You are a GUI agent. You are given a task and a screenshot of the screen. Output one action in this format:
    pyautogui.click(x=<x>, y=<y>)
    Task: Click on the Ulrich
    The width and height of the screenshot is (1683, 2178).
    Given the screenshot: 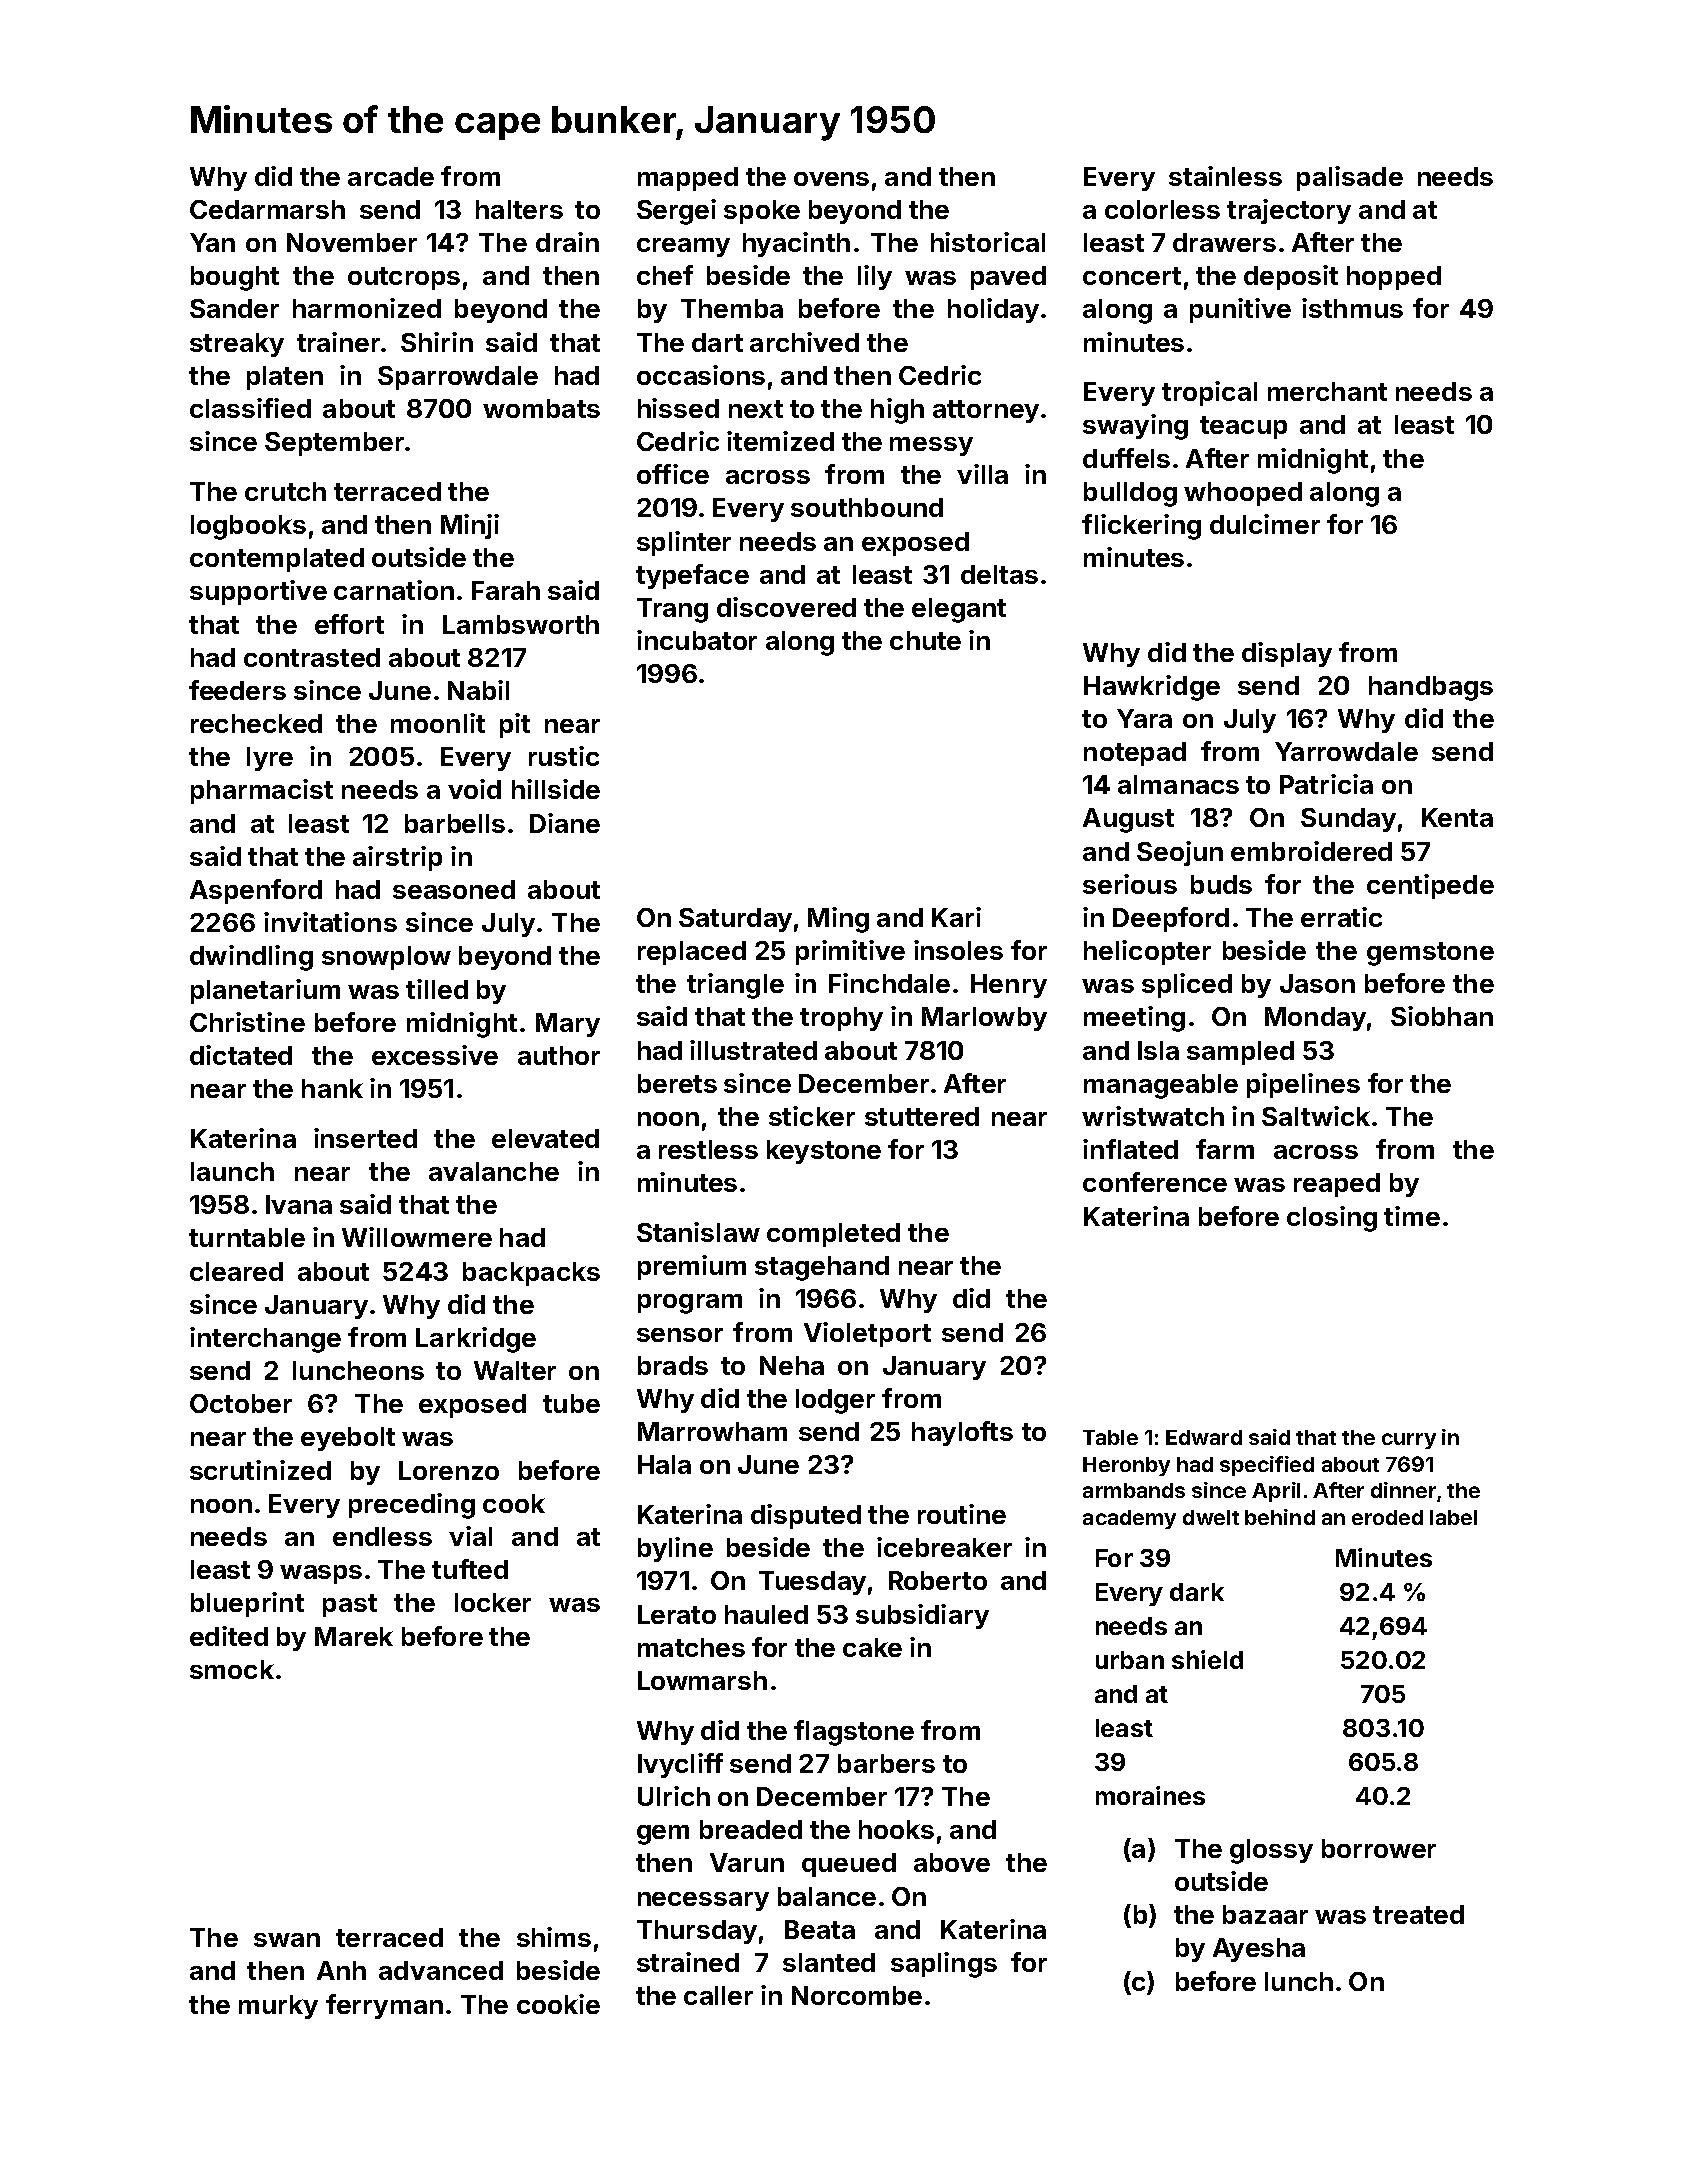 What is the action you would take?
    pyautogui.click(x=674, y=1796)
